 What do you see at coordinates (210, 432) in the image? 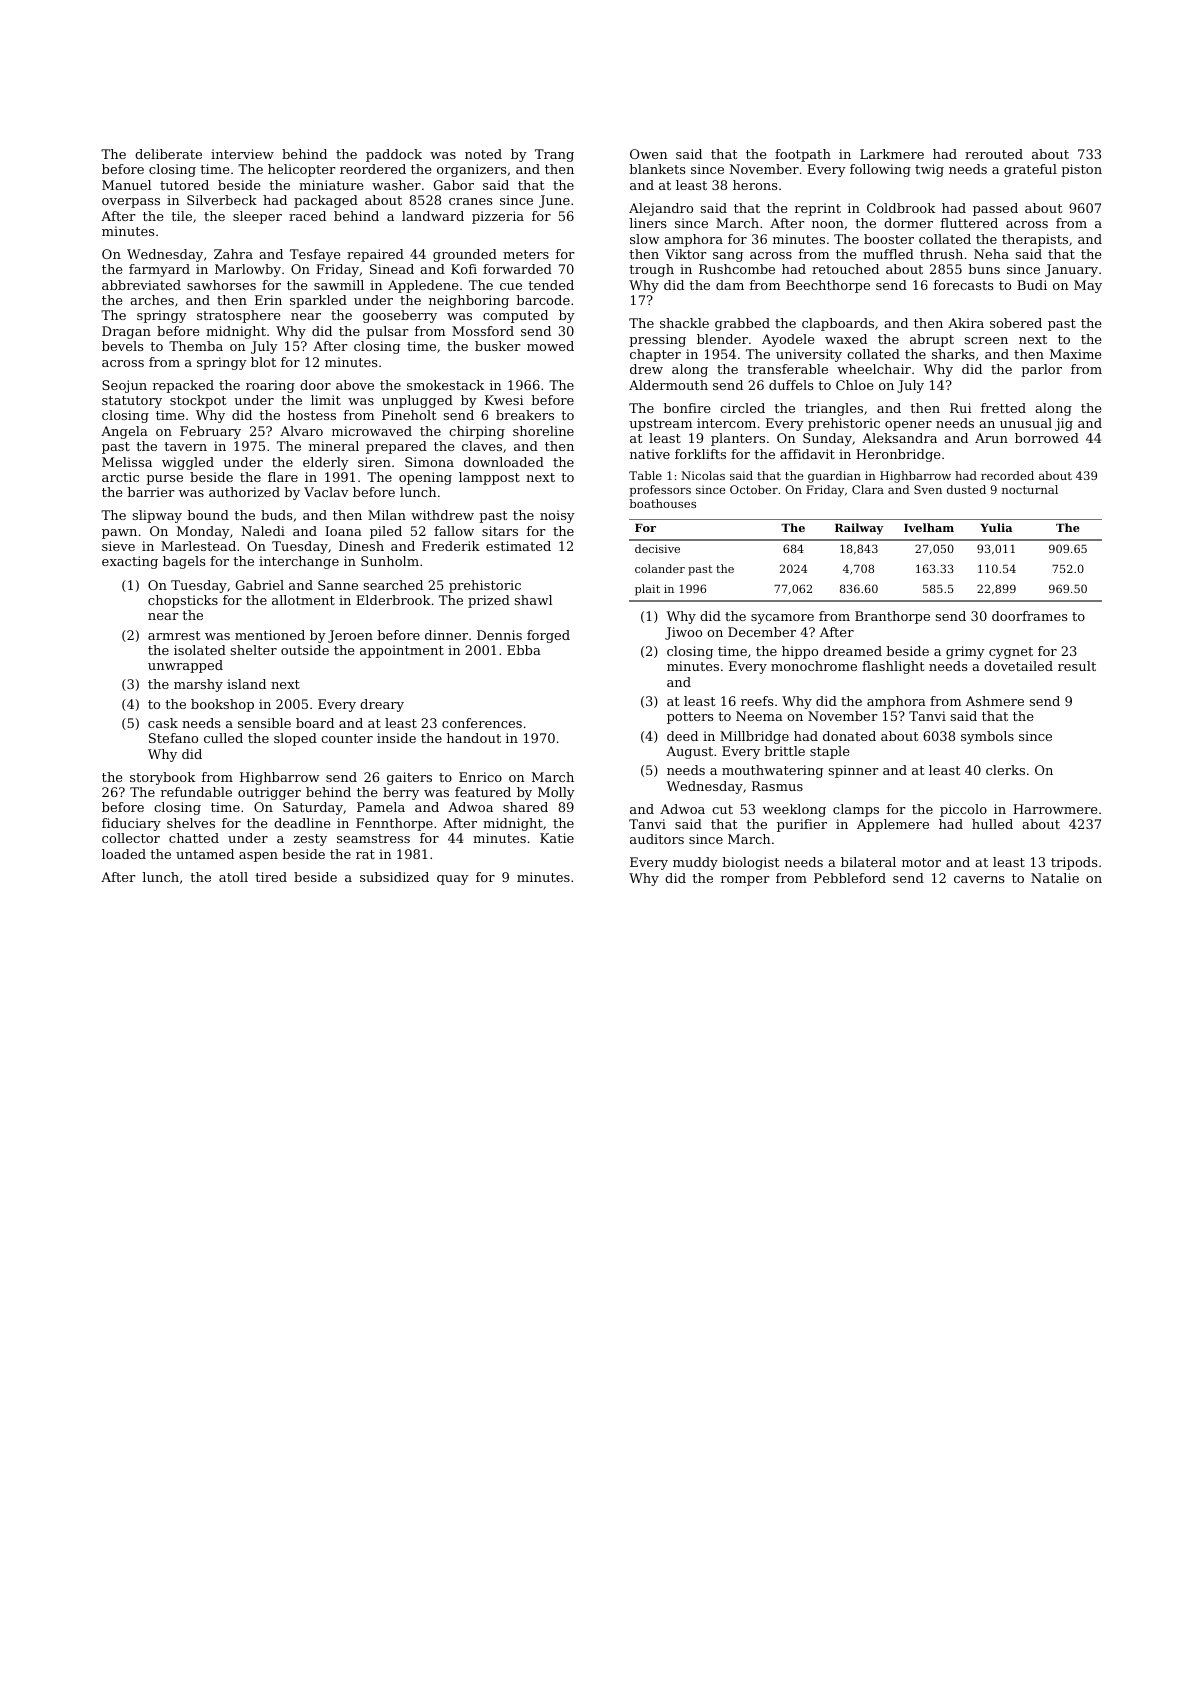
I see `February` at bounding box center [210, 432].
